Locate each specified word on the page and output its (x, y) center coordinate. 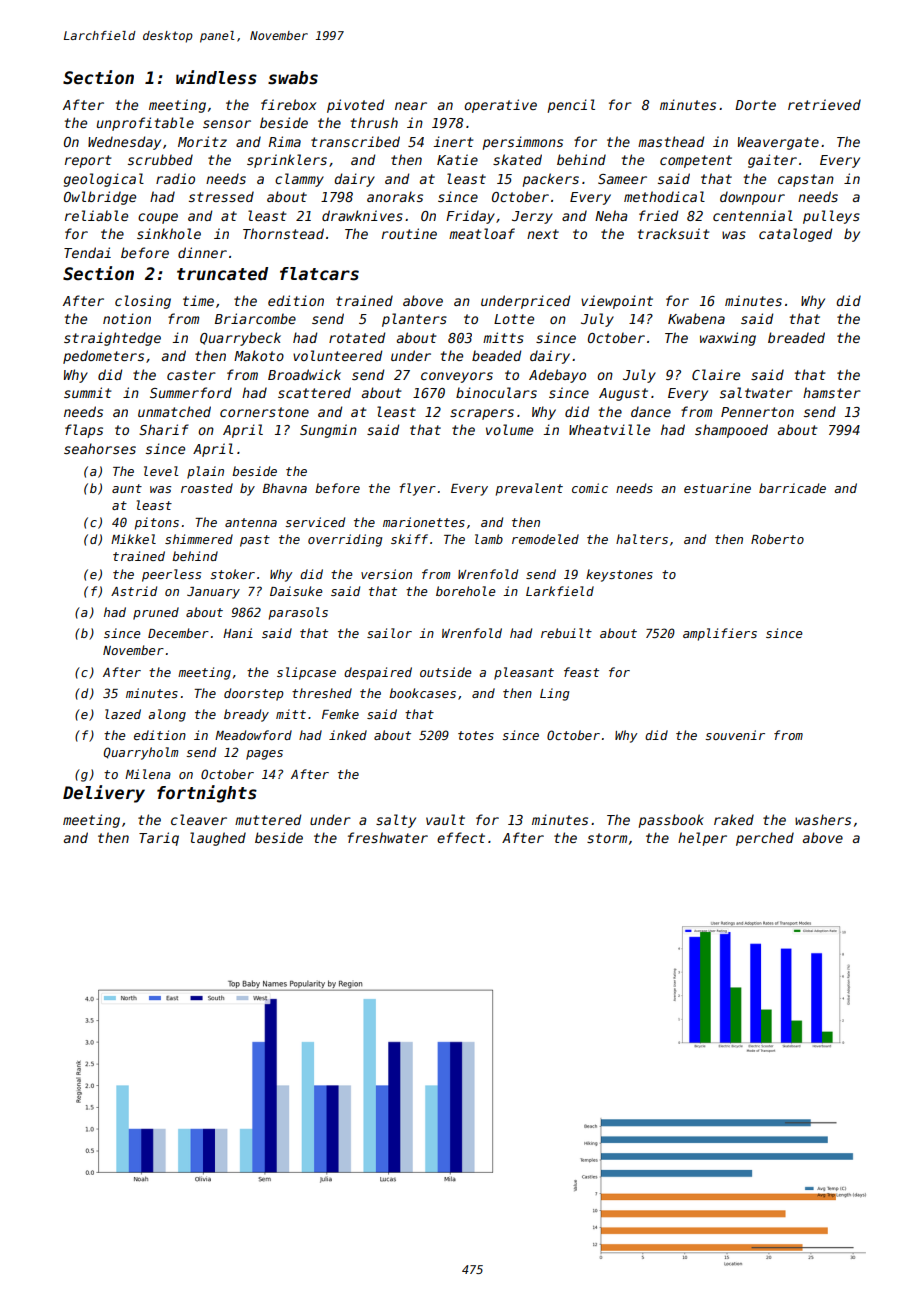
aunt (127, 488)
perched (765, 839)
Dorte (755, 105)
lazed (123, 714)
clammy (299, 180)
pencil (571, 106)
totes (476, 735)
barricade (792, 488)
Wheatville (609, 429)
